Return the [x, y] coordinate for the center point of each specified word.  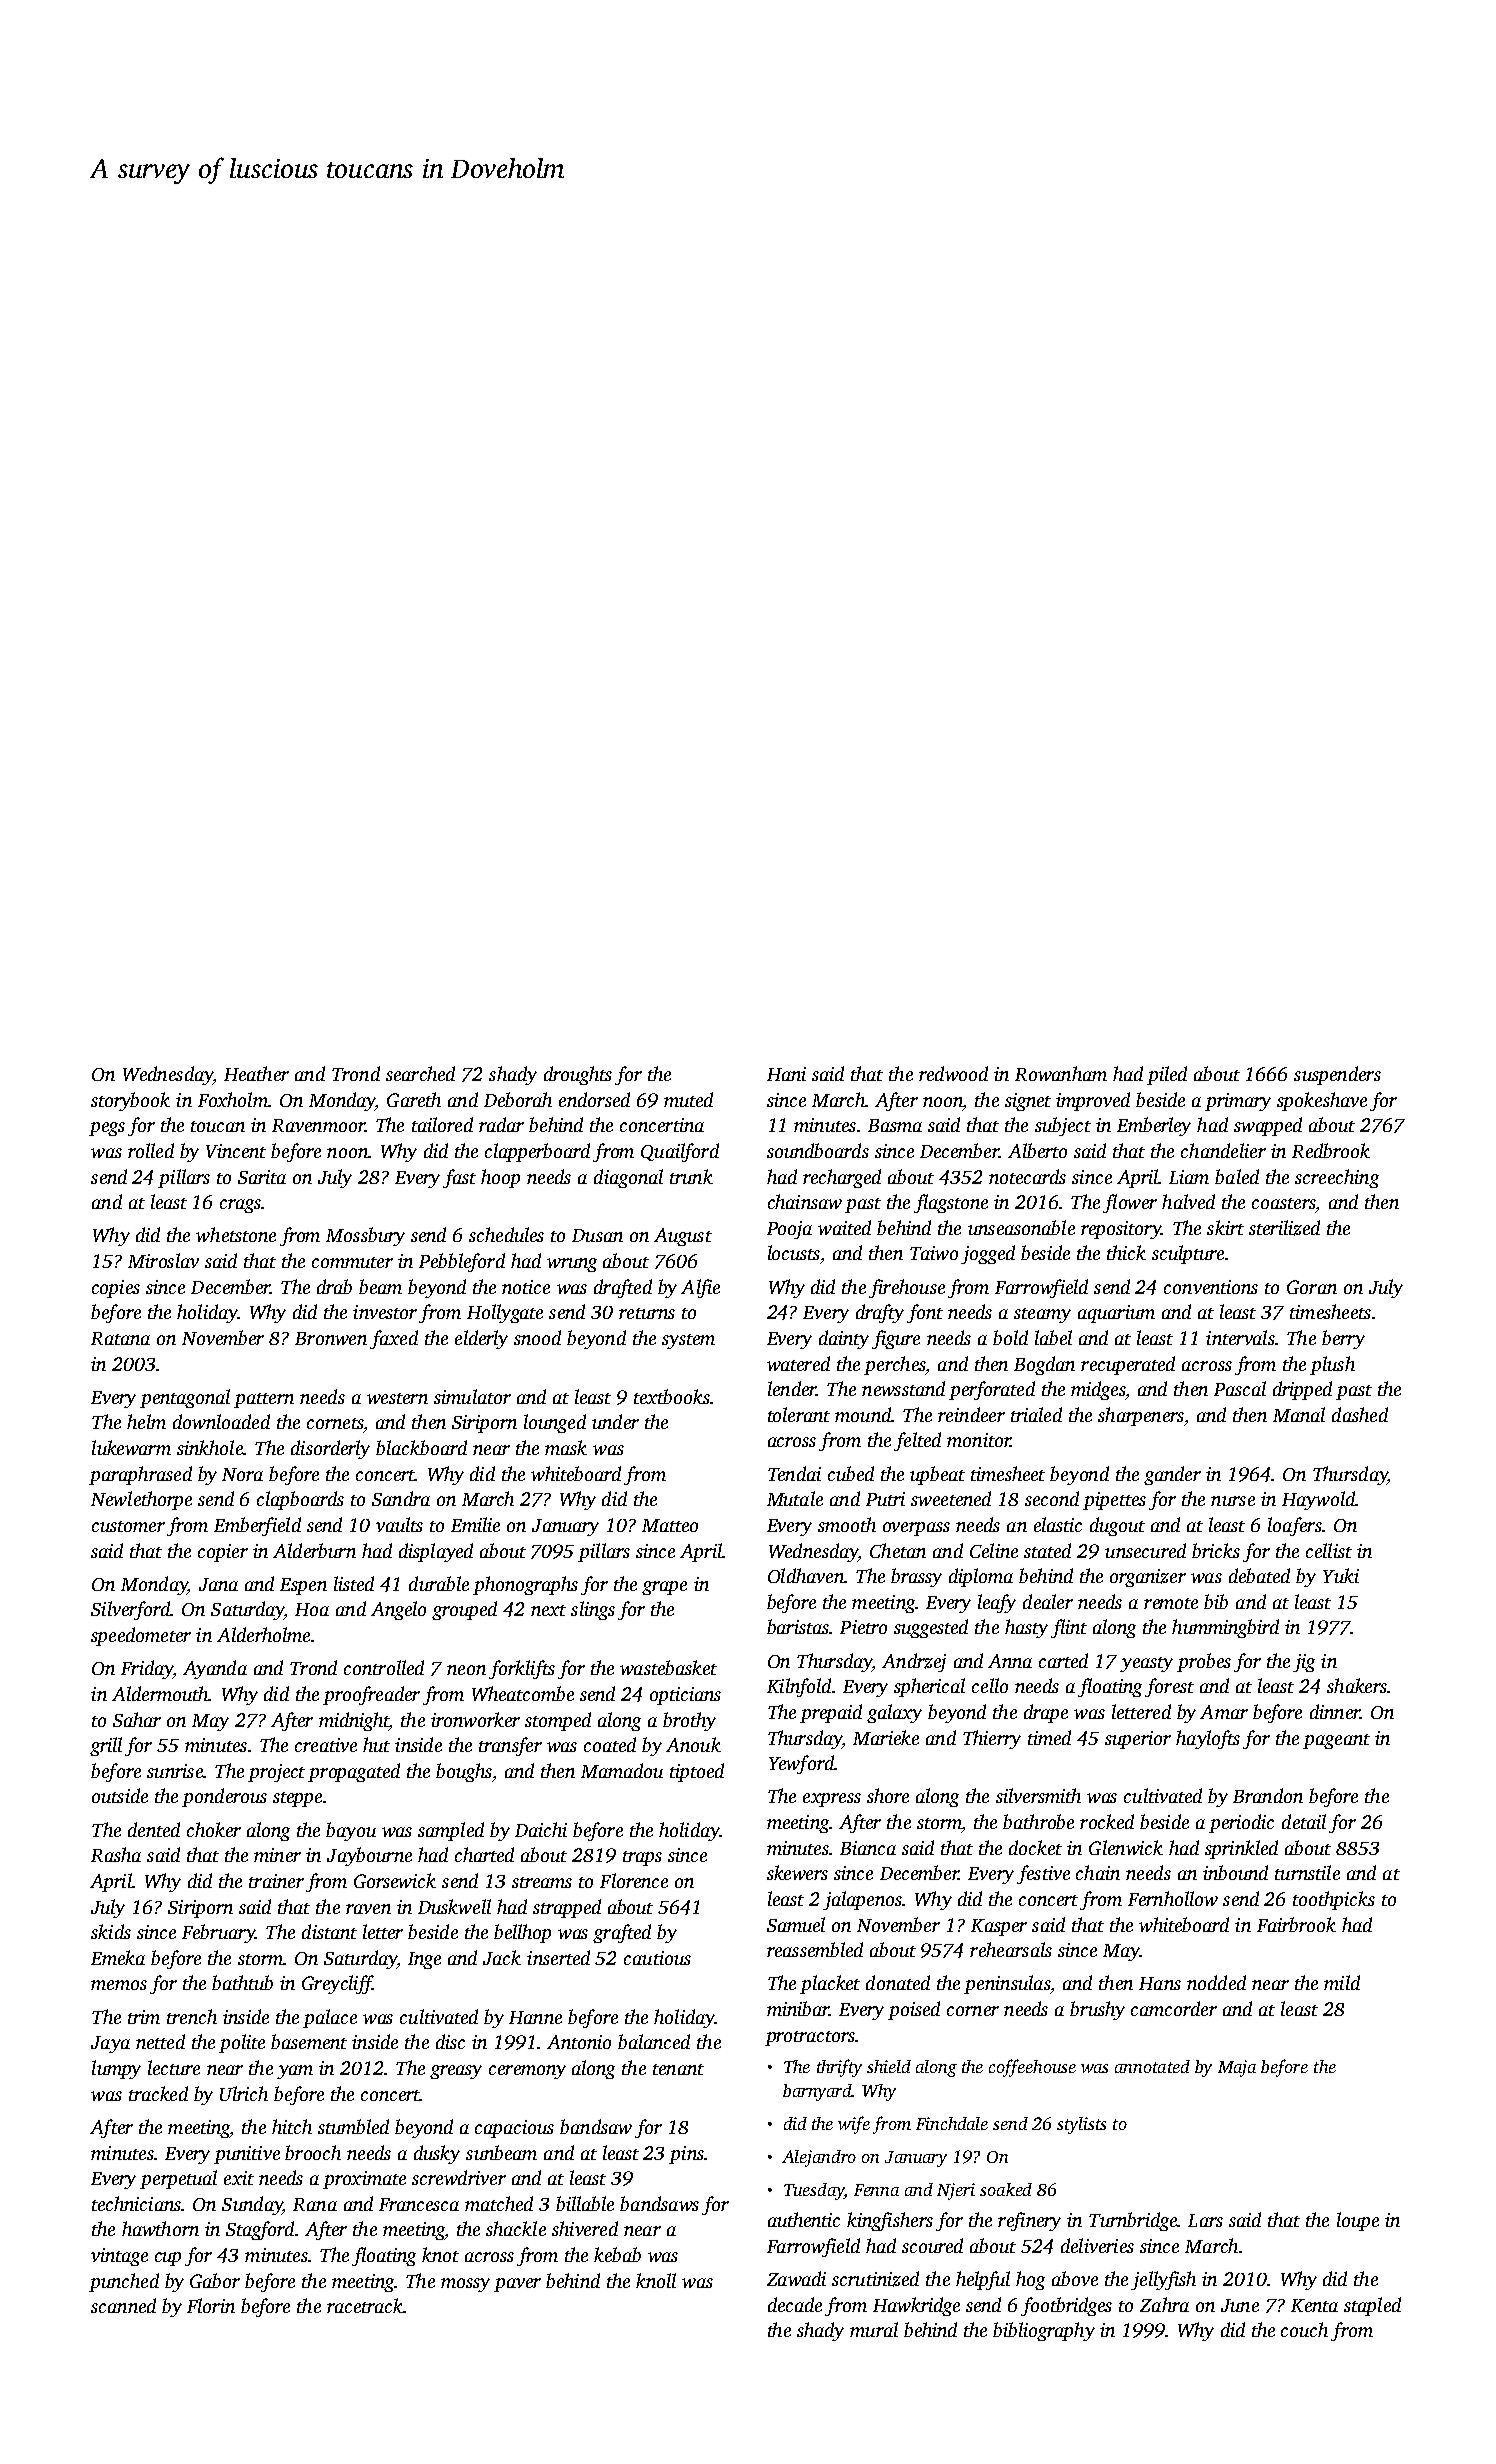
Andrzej [914, 1662]
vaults [399, 1524]
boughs [464, 1772]
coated [610, 1744]
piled [1167, 1075]
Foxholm [233, 1099]
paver [517, 2285]
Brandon [1268, 1795]
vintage [119, 2257]
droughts [578, 1075]
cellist [1329, 1550]
